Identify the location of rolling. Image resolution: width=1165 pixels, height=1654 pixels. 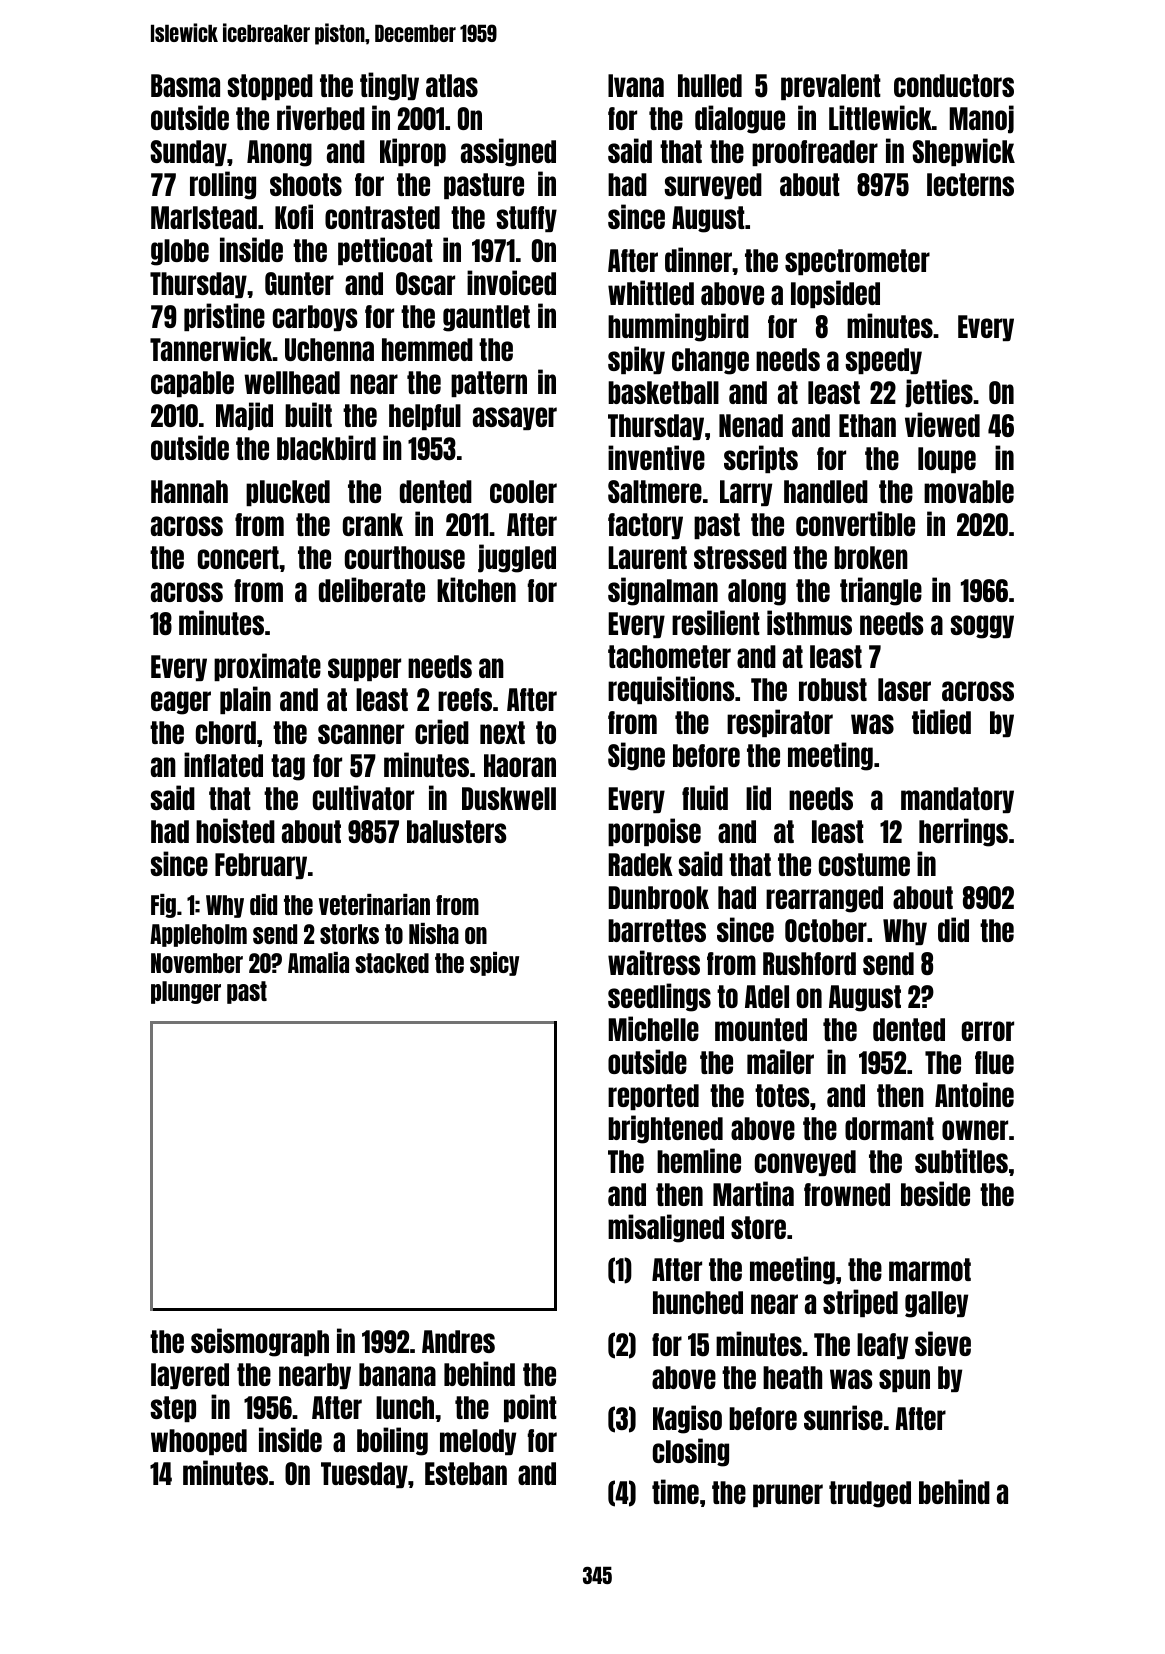
(223, 185).
